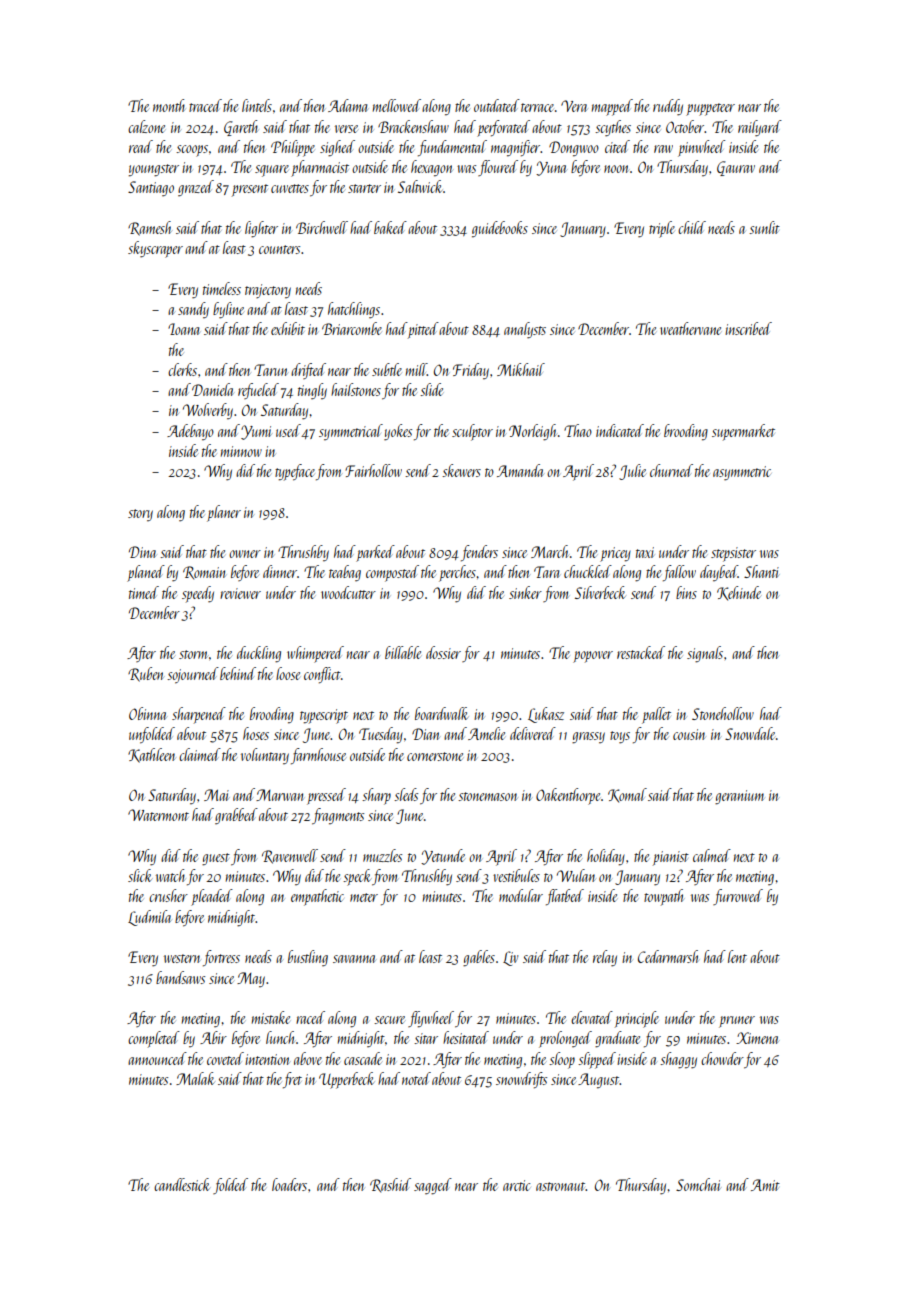 Image resolution: width=908 pixels, height=1316 pixels. I want to click on supermarket, so click(743, 432).
